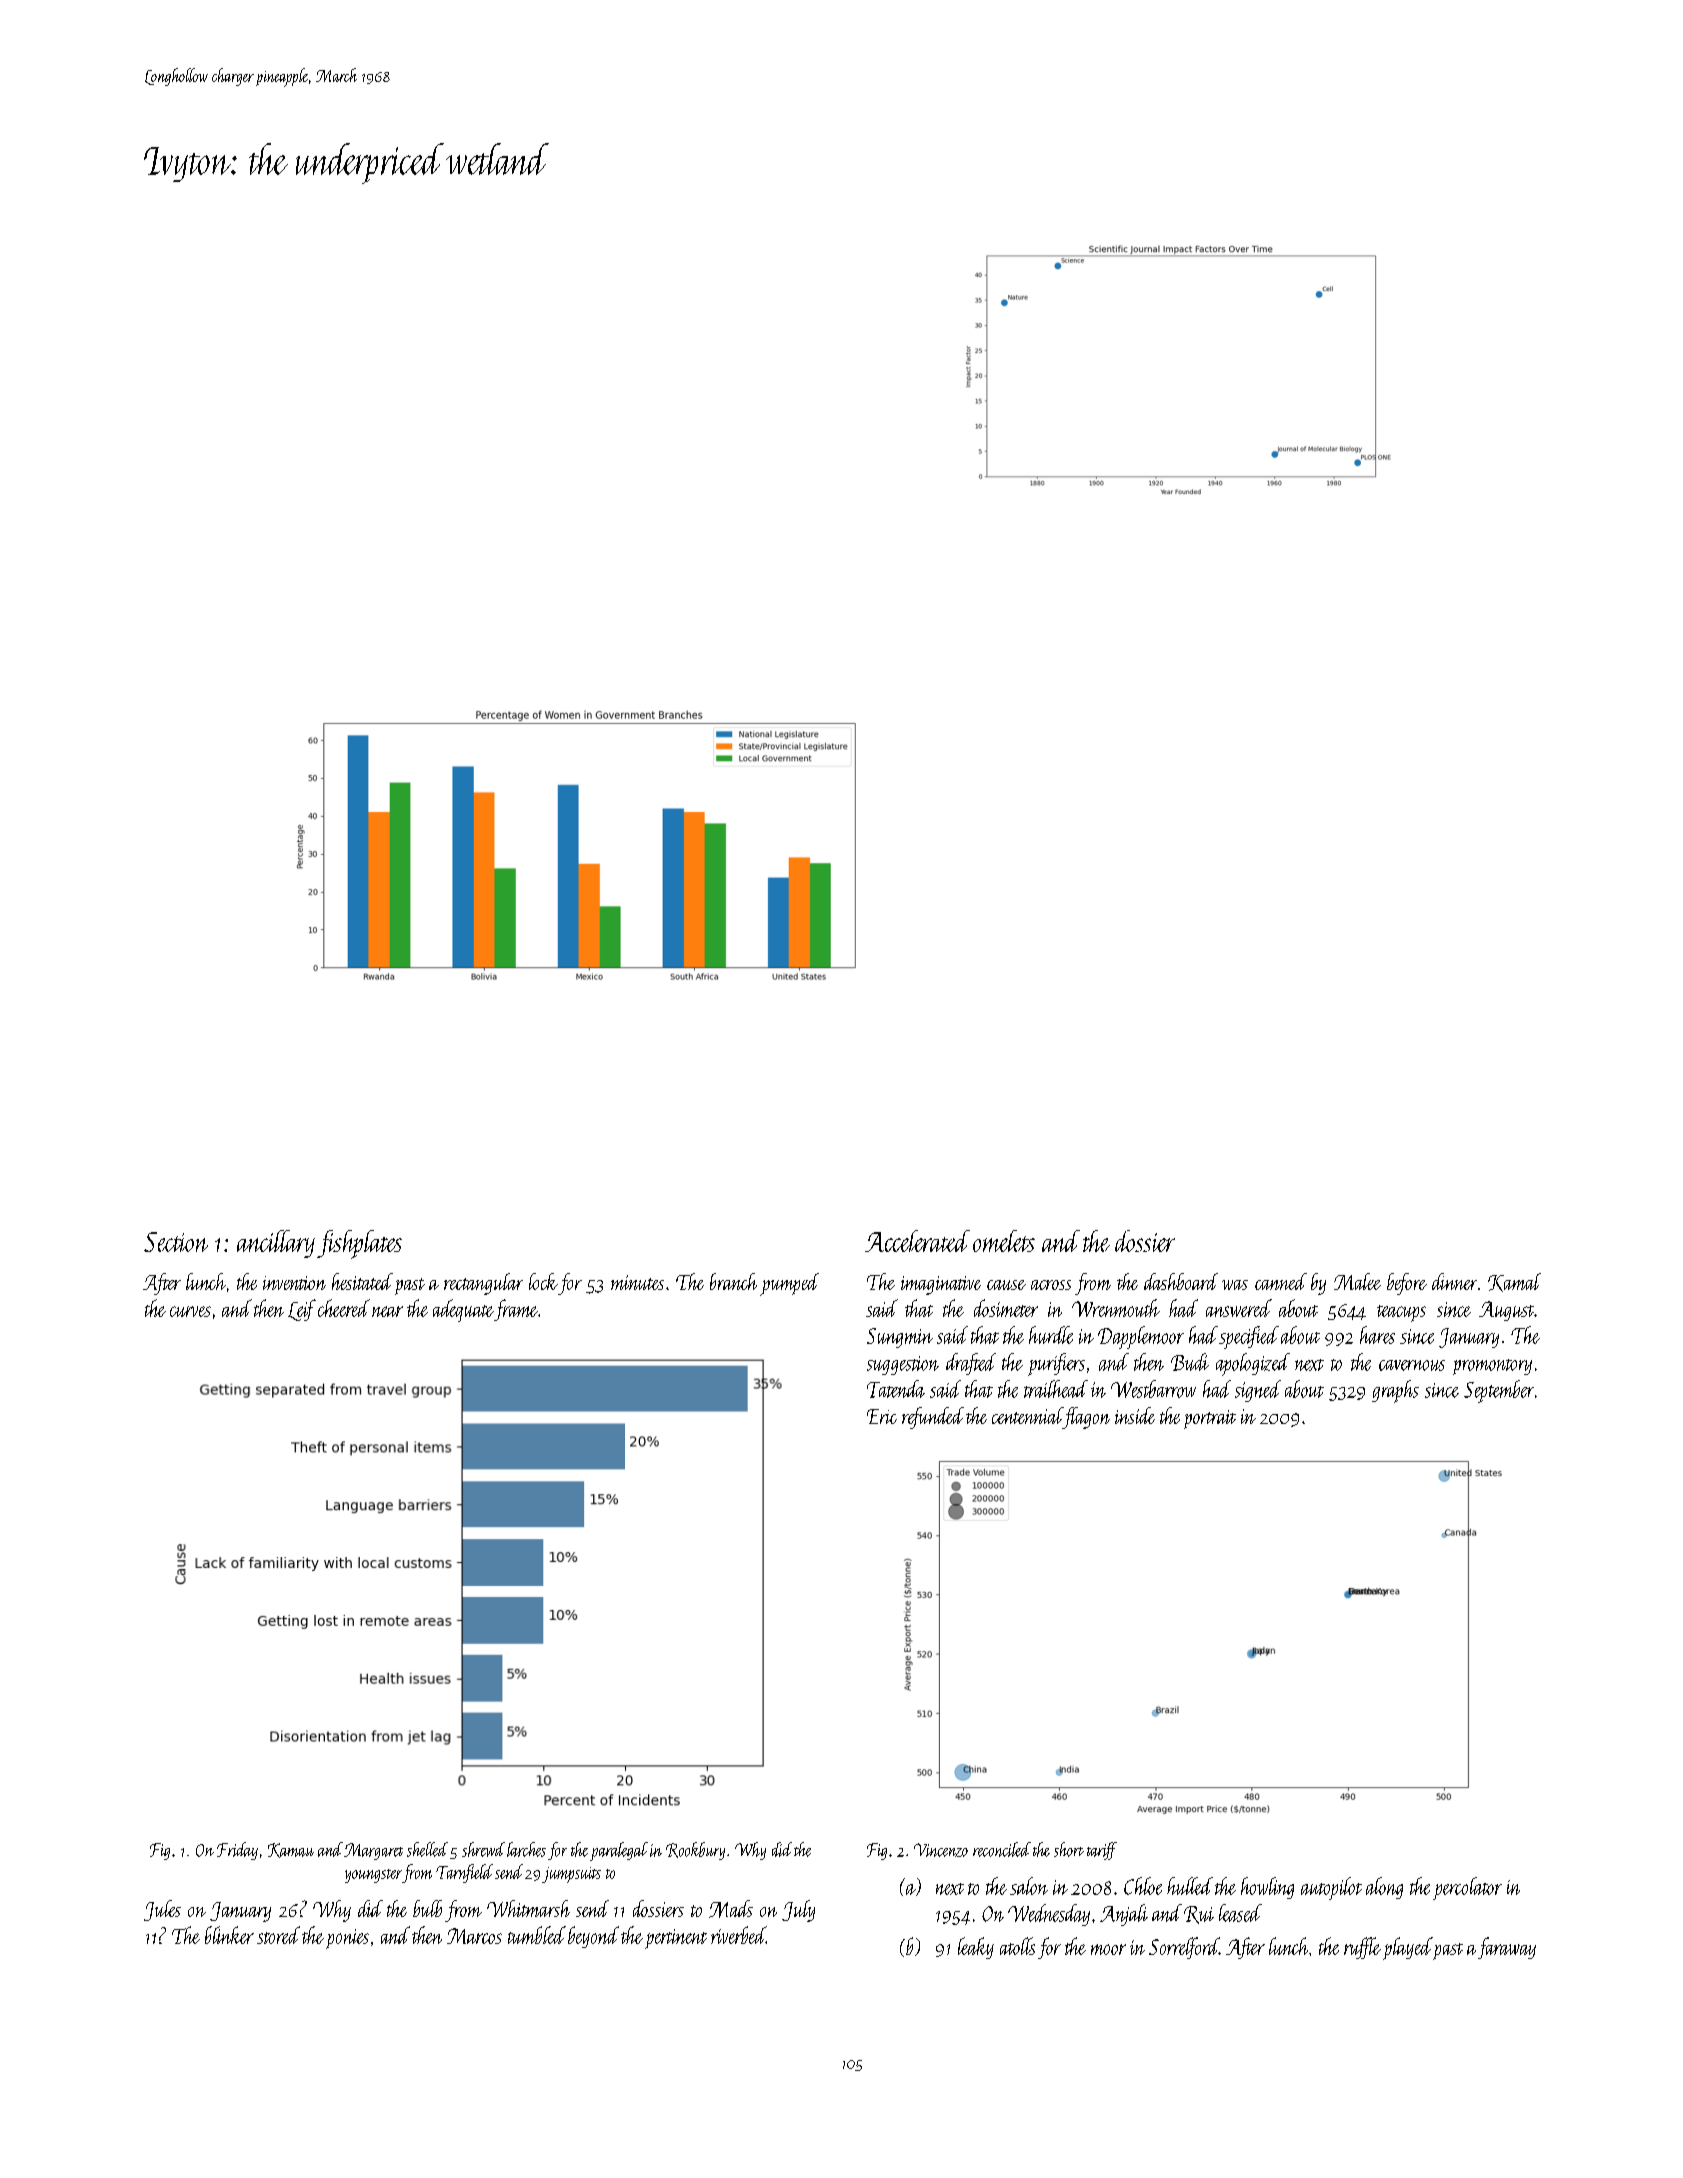  I want to click on near, so click(387, 1311).
